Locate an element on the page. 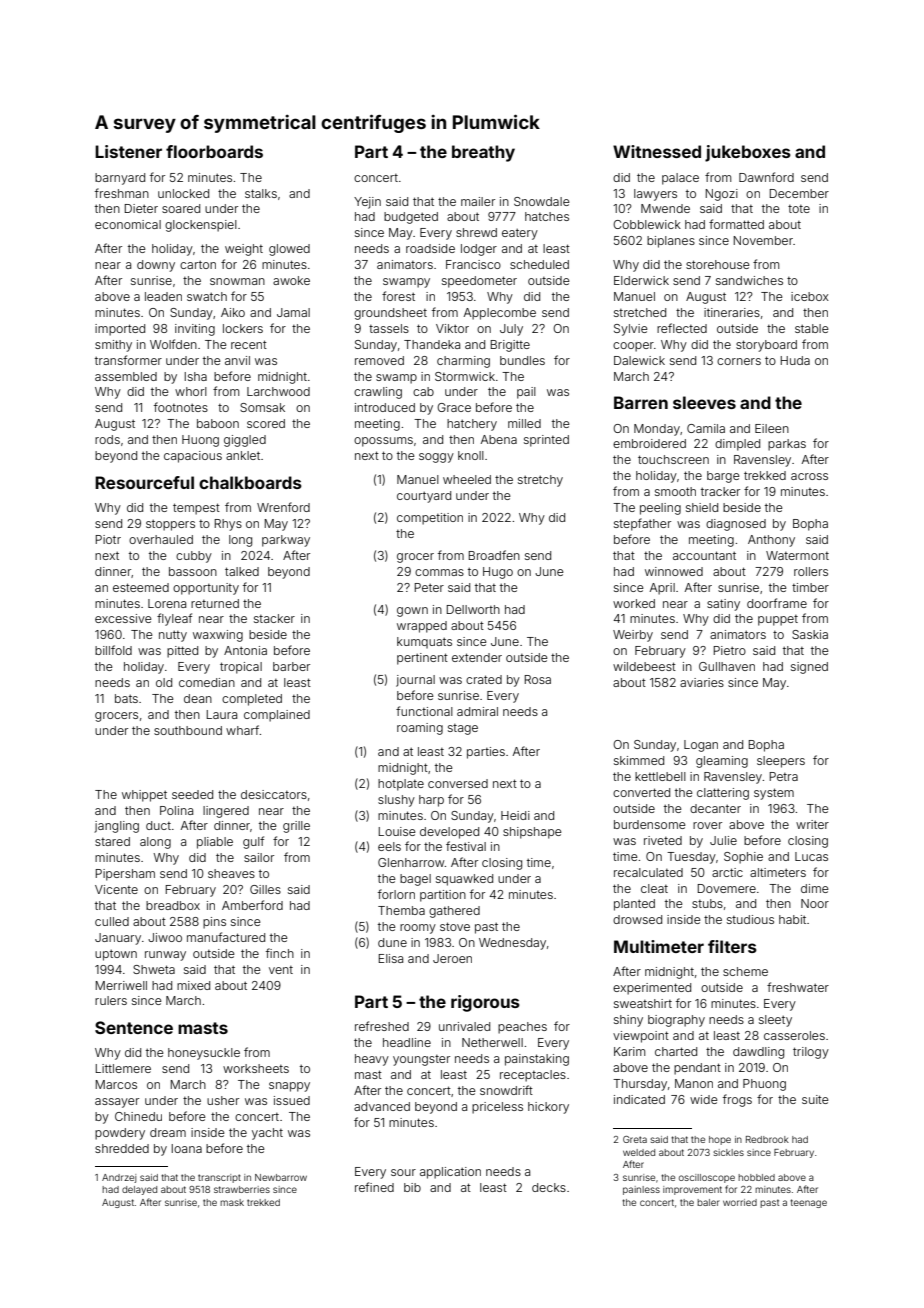  rods is located at coordinates (107, 439).
